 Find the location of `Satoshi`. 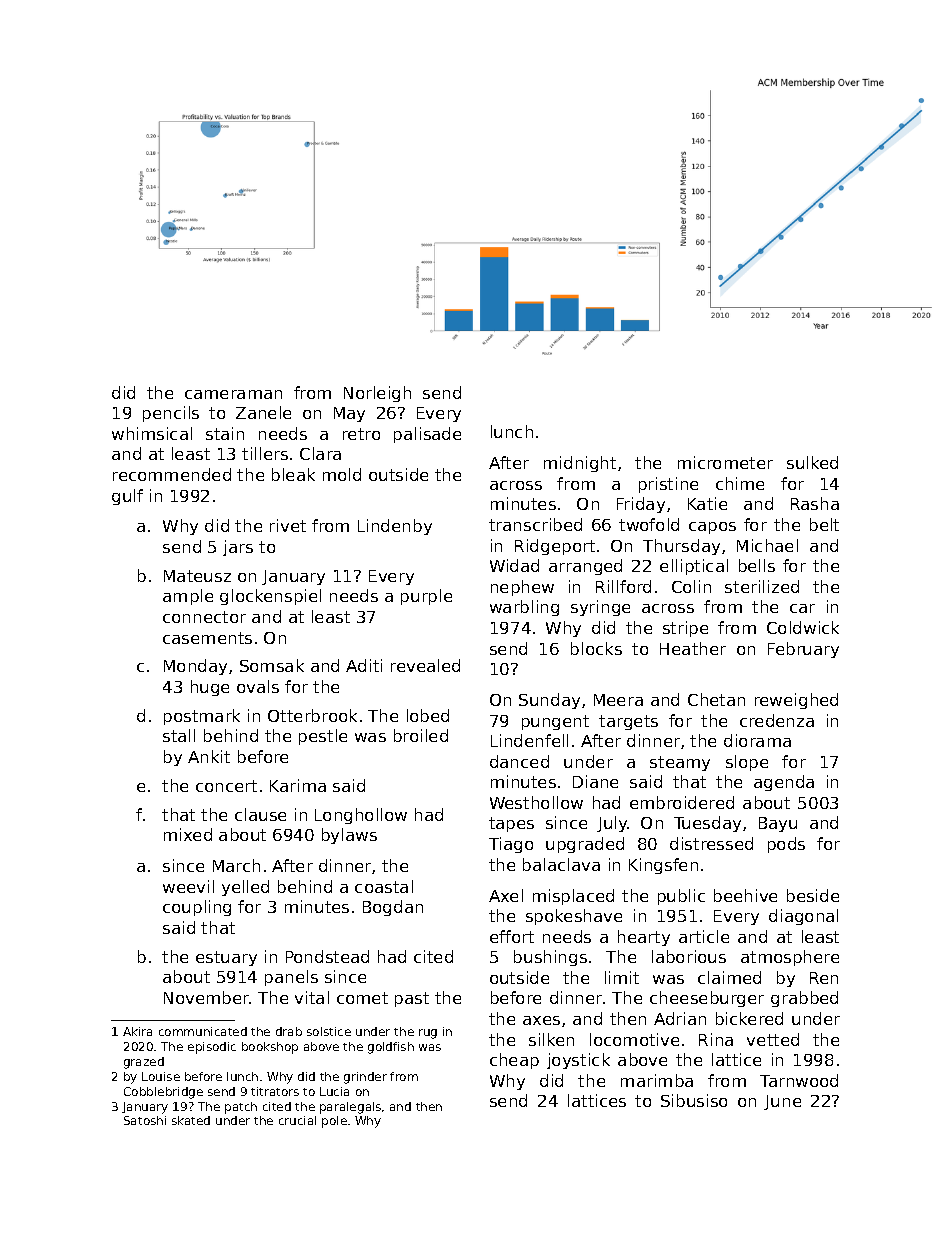

Satoshi is located at coordinates (145, 1120).
